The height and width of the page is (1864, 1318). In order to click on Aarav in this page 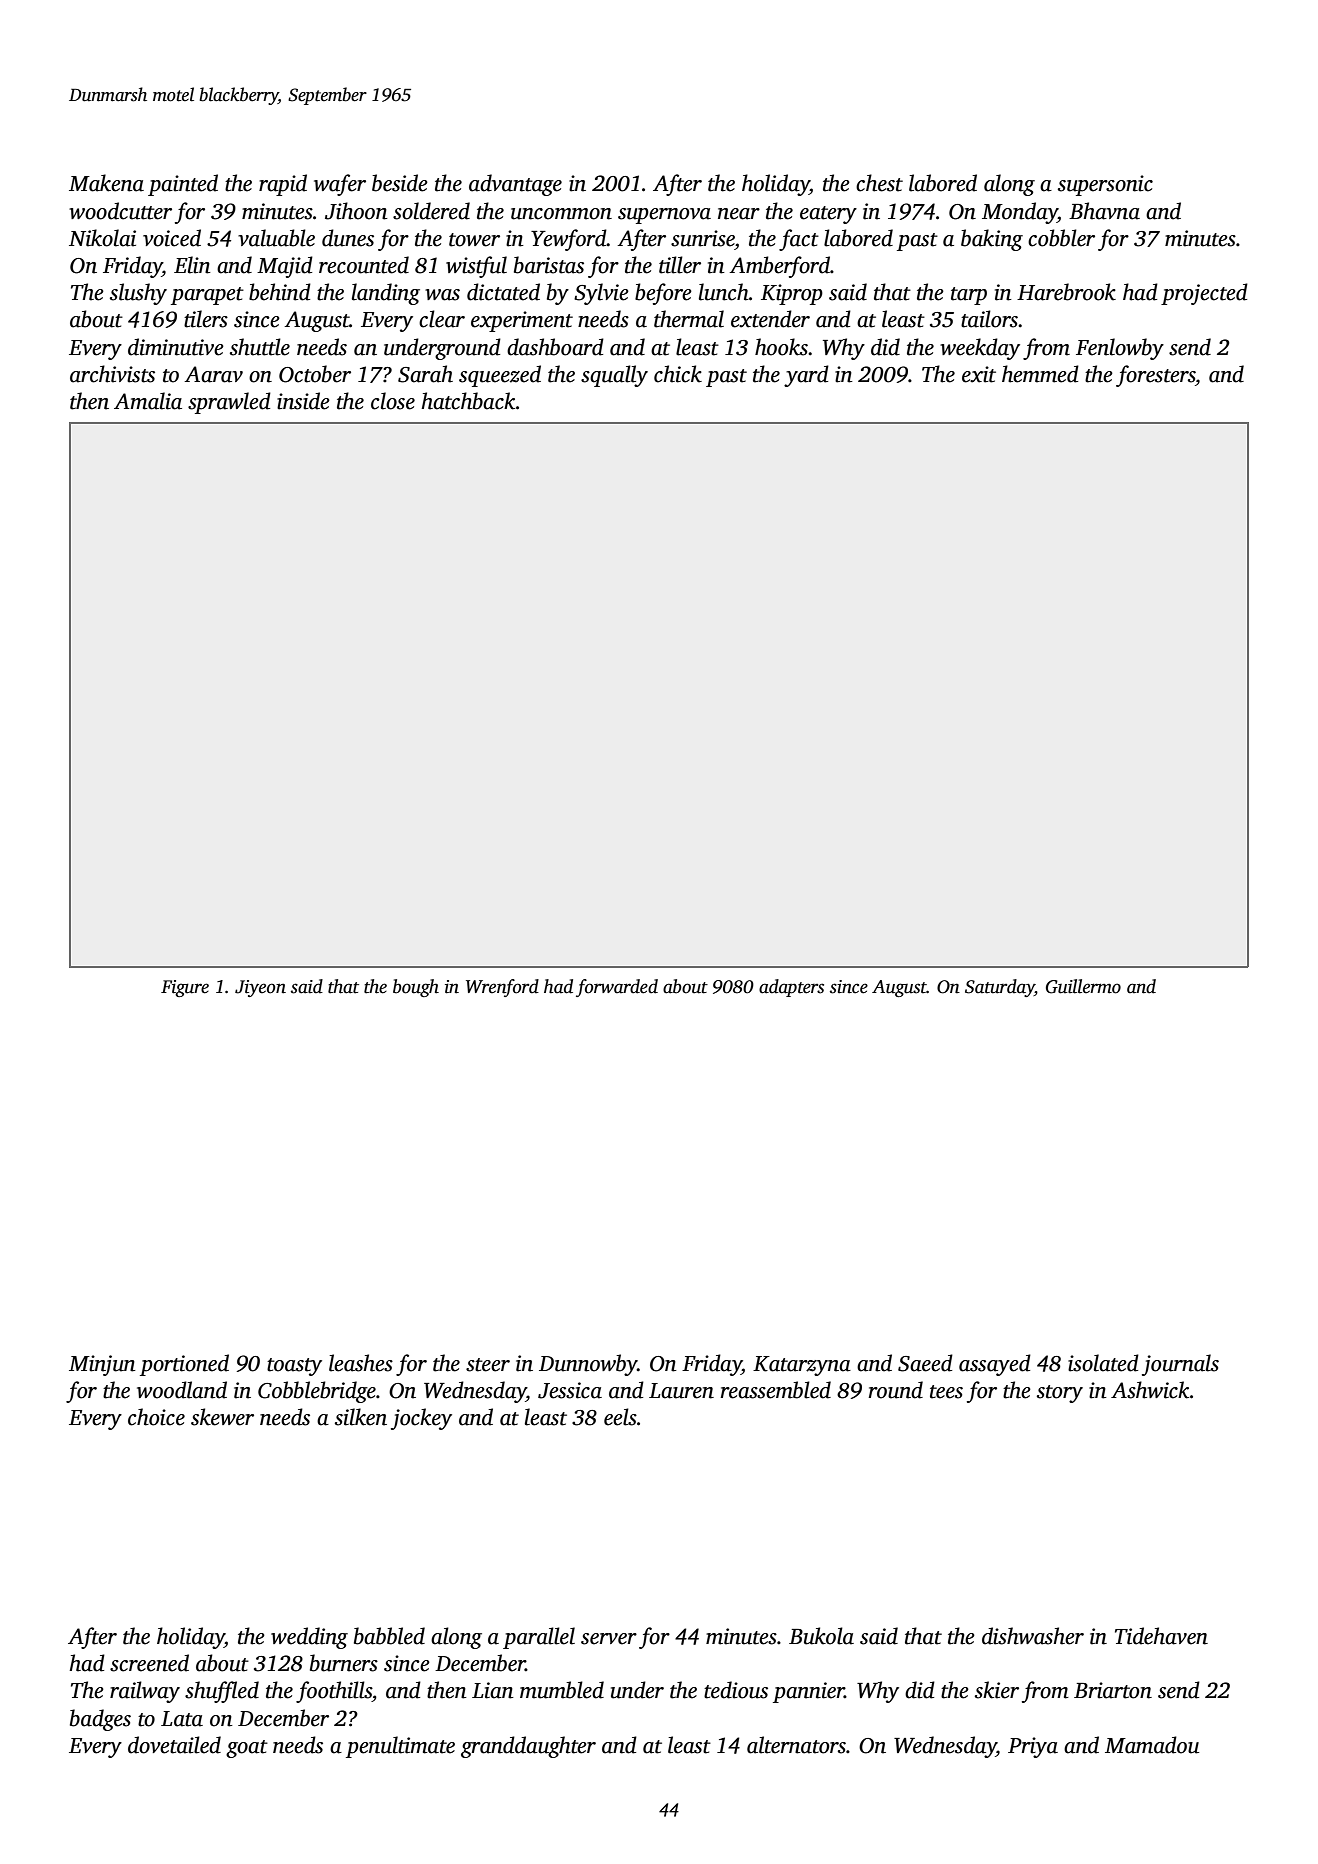, I will do `click(213, 374)`.
